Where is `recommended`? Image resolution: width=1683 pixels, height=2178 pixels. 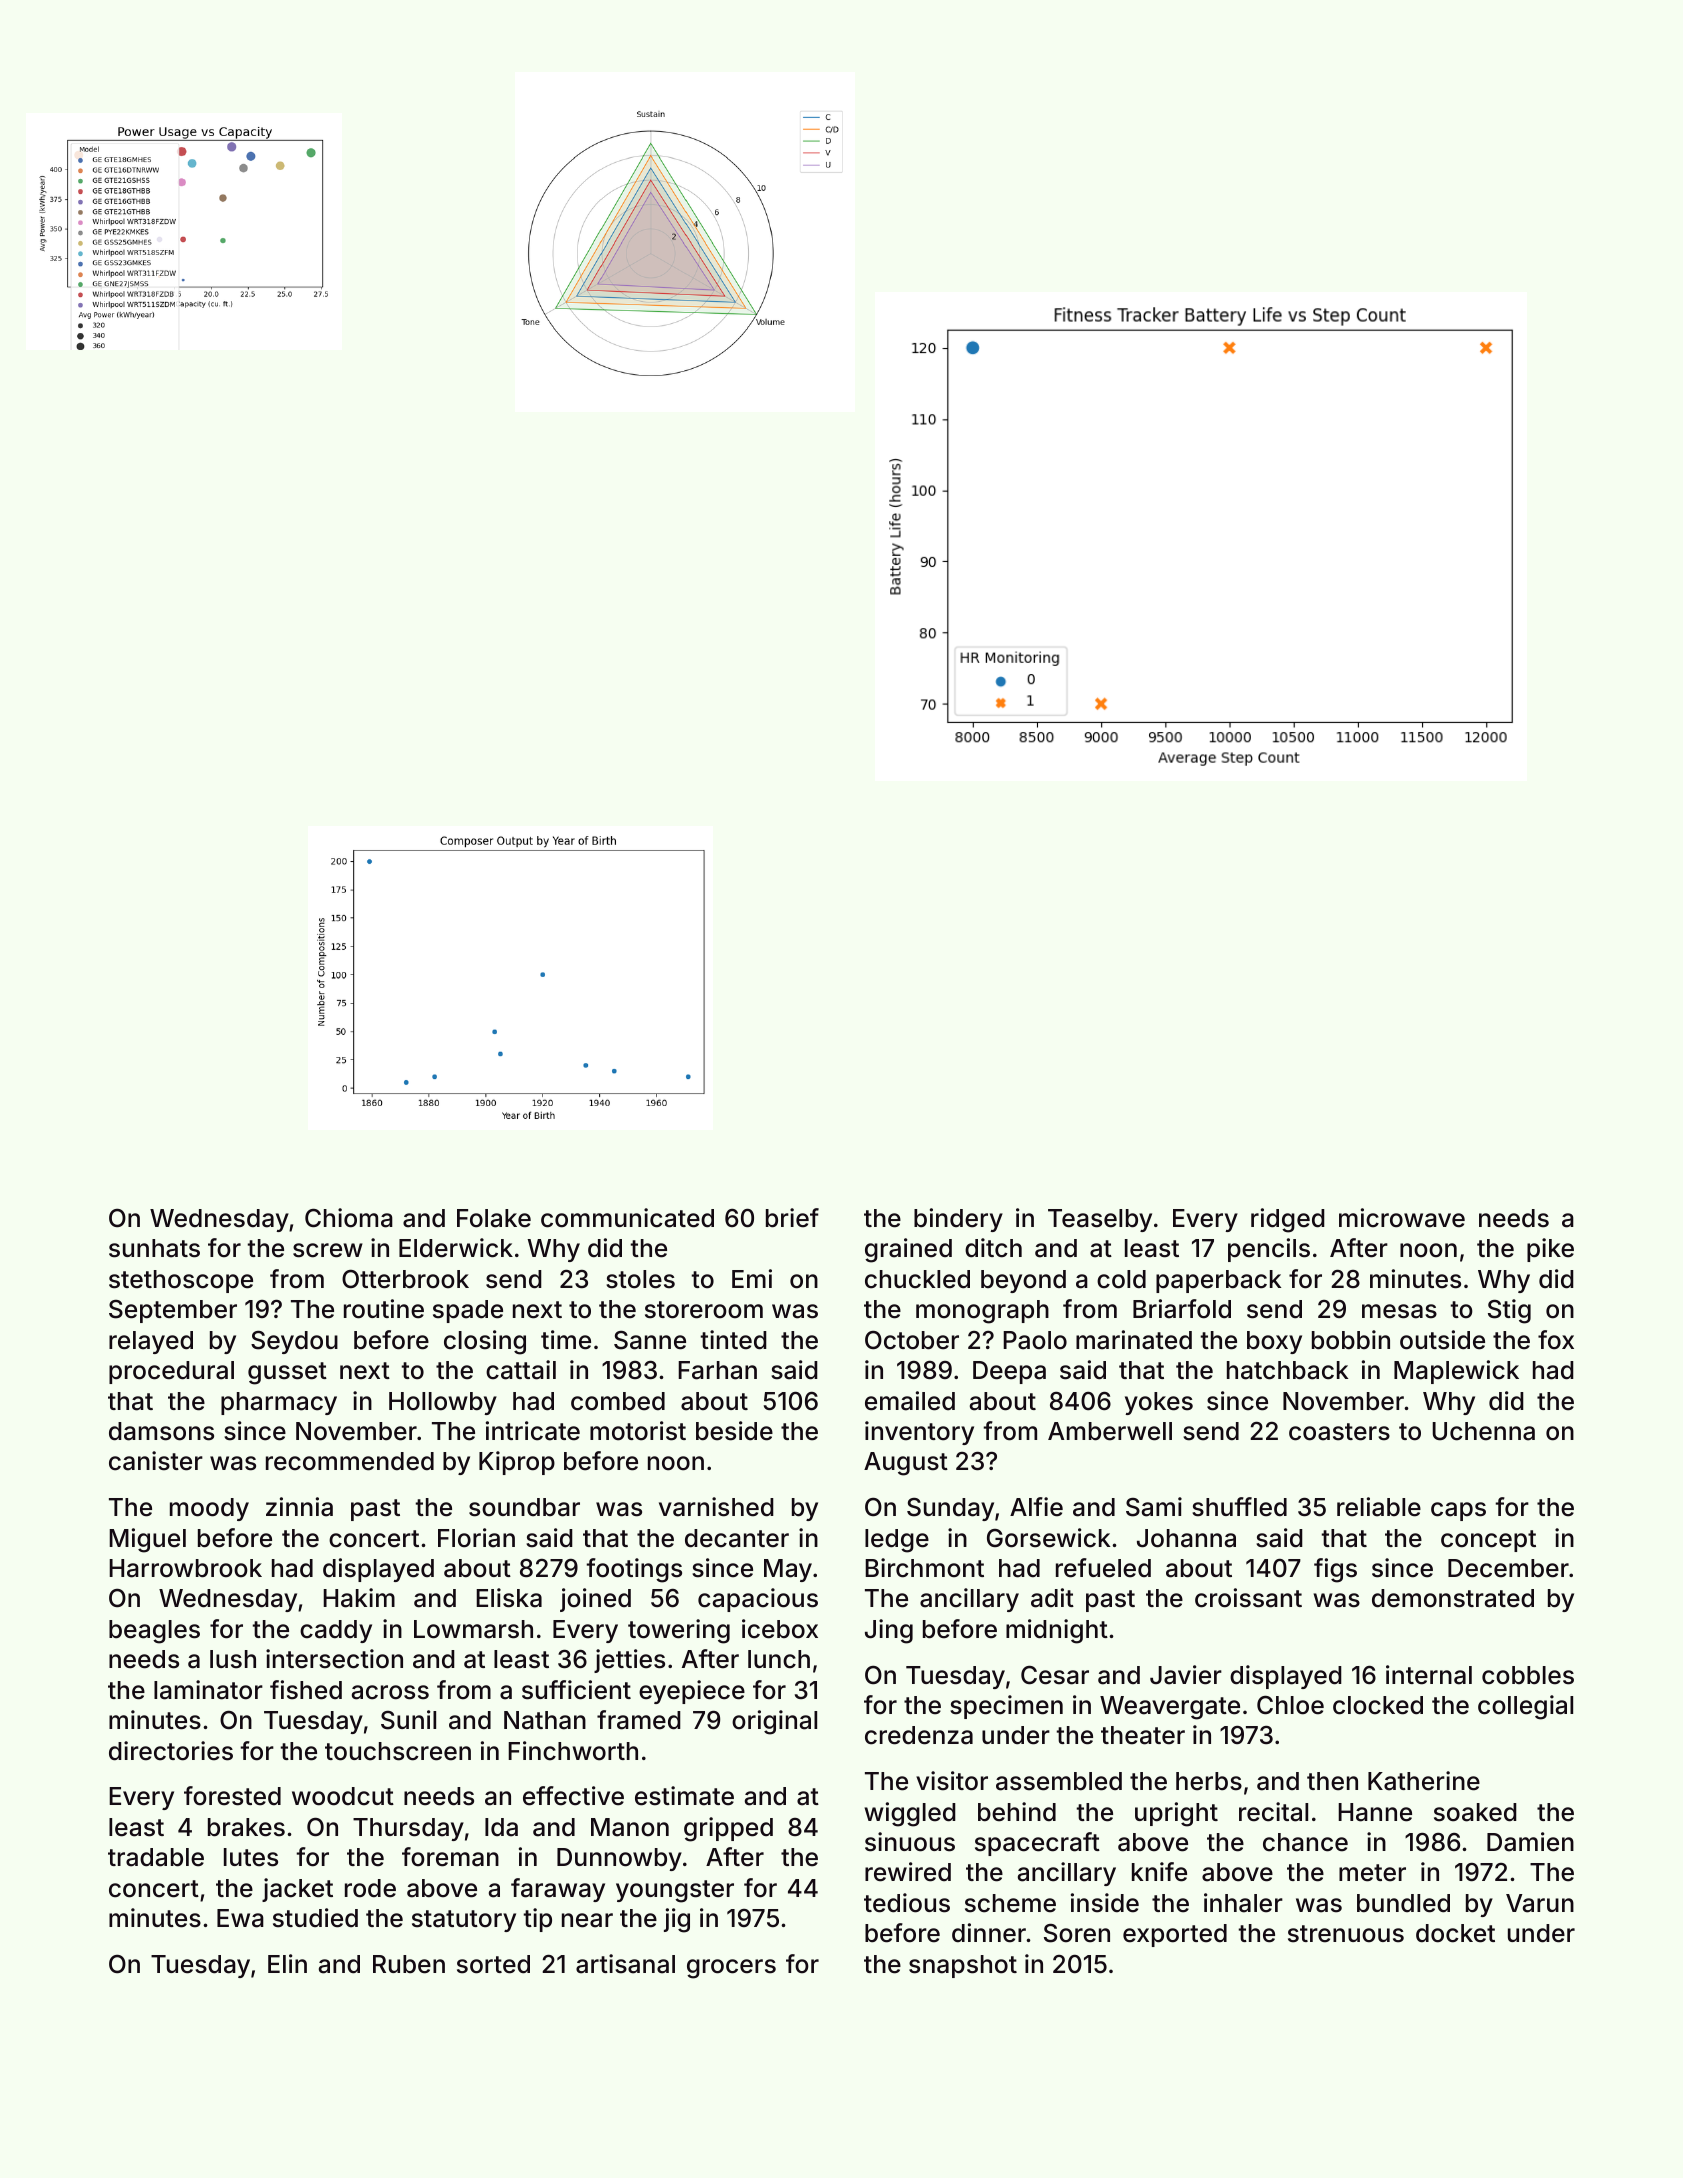
recommended is located at coordinates (350, 1461).
